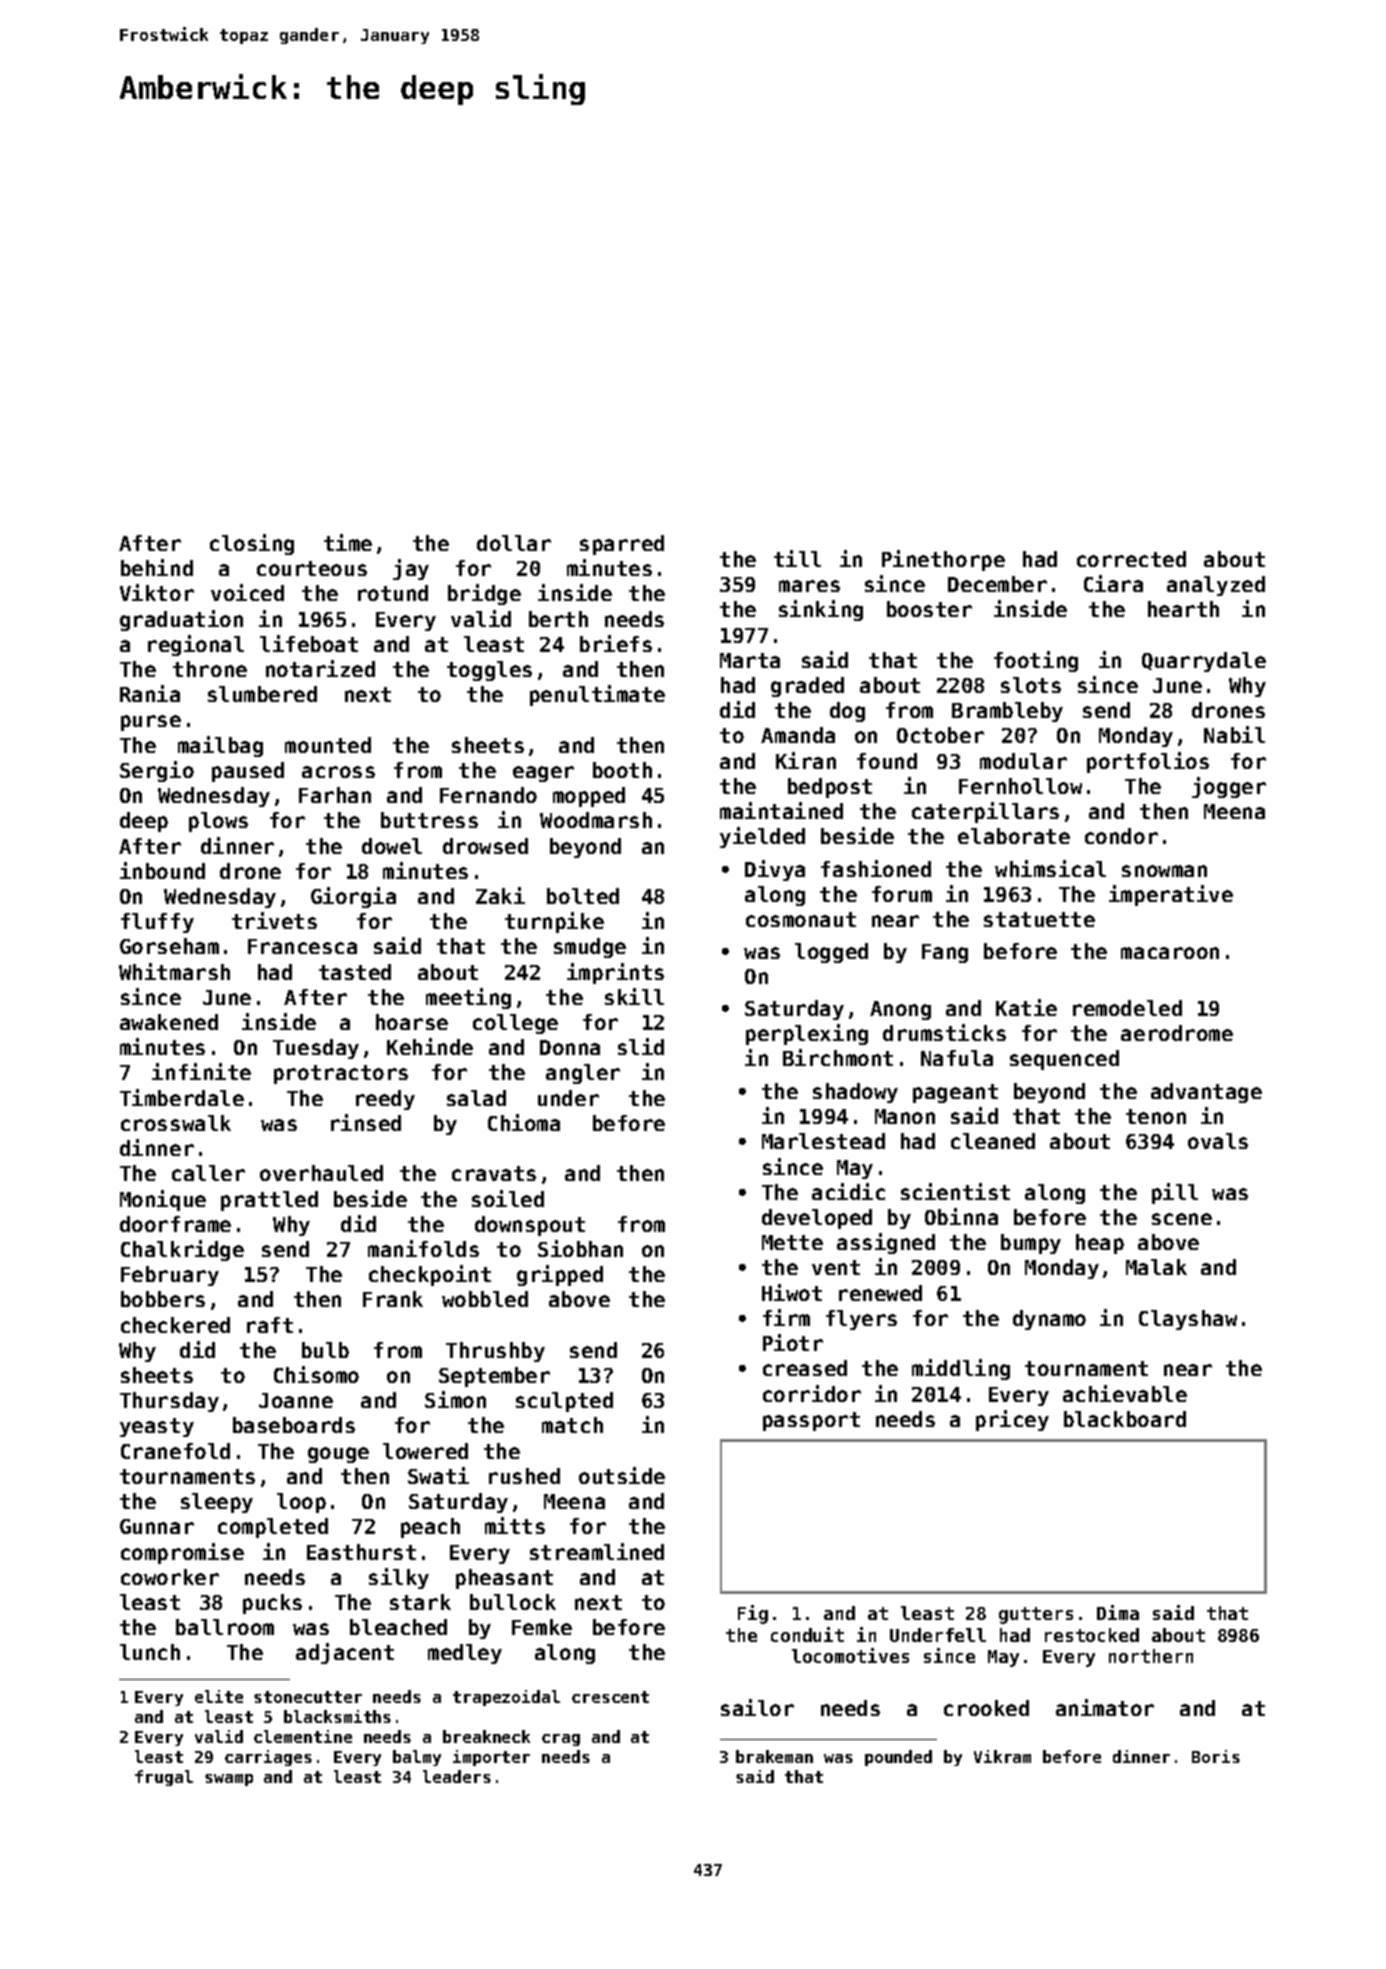 Image resolution: width=1386 pixels, height=1969 pixels. What do you see at coordinates (961, 1216) in the screenshot?
I see `Obinna` at bounding box center [961, 1216].
